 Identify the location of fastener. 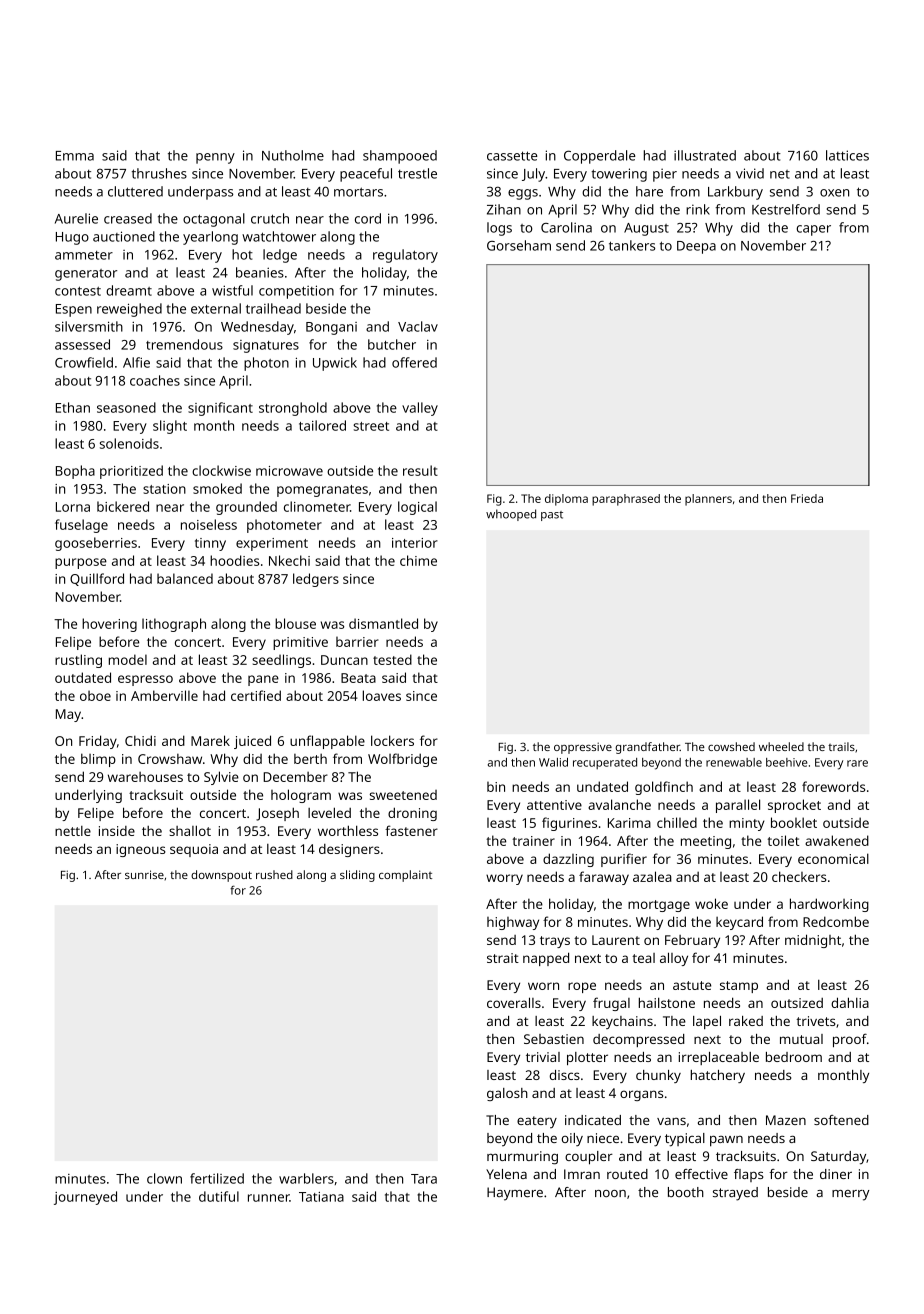
(411, 830).
